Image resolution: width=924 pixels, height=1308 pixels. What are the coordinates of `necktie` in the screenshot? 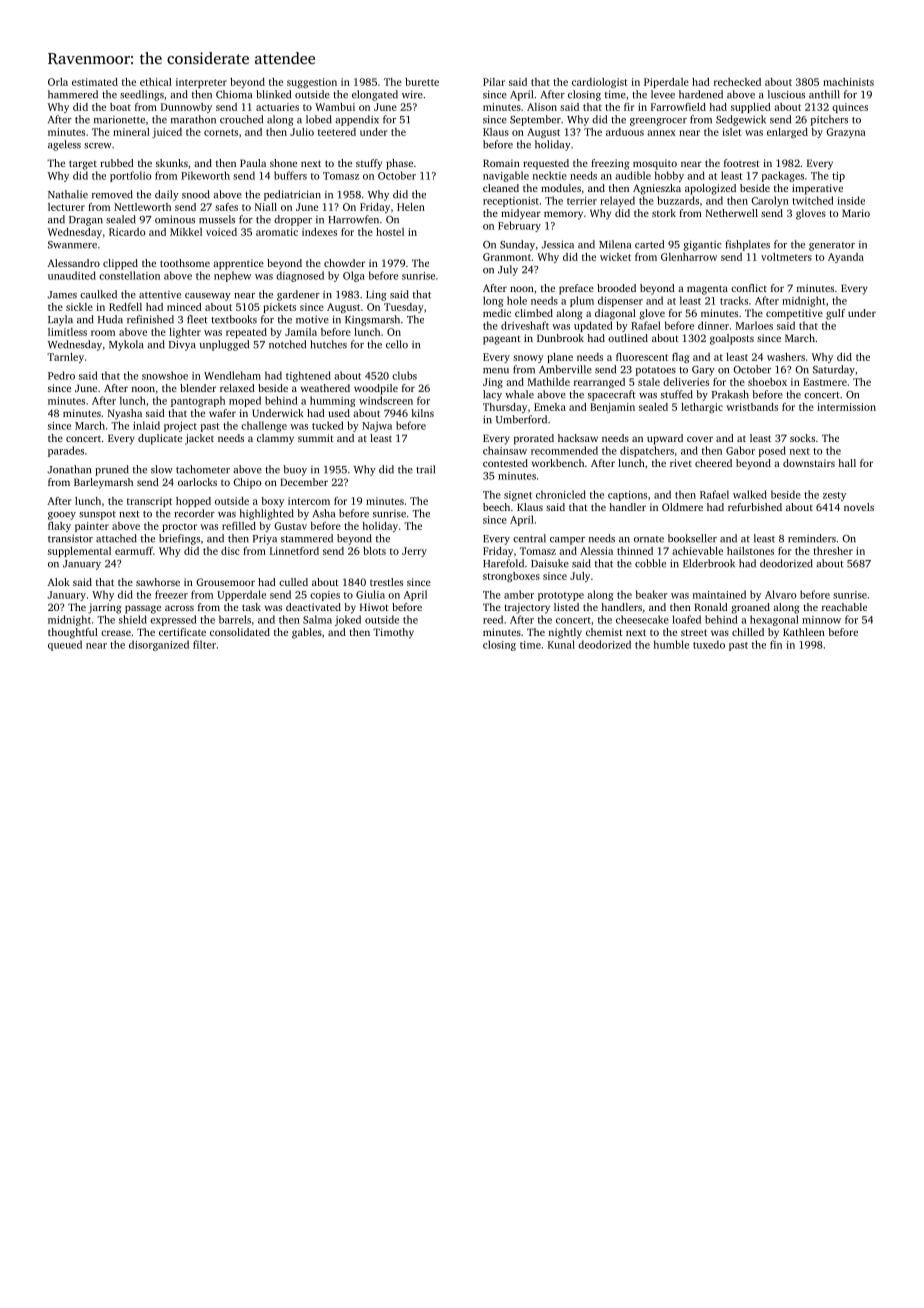 It's located at (550, 175).
